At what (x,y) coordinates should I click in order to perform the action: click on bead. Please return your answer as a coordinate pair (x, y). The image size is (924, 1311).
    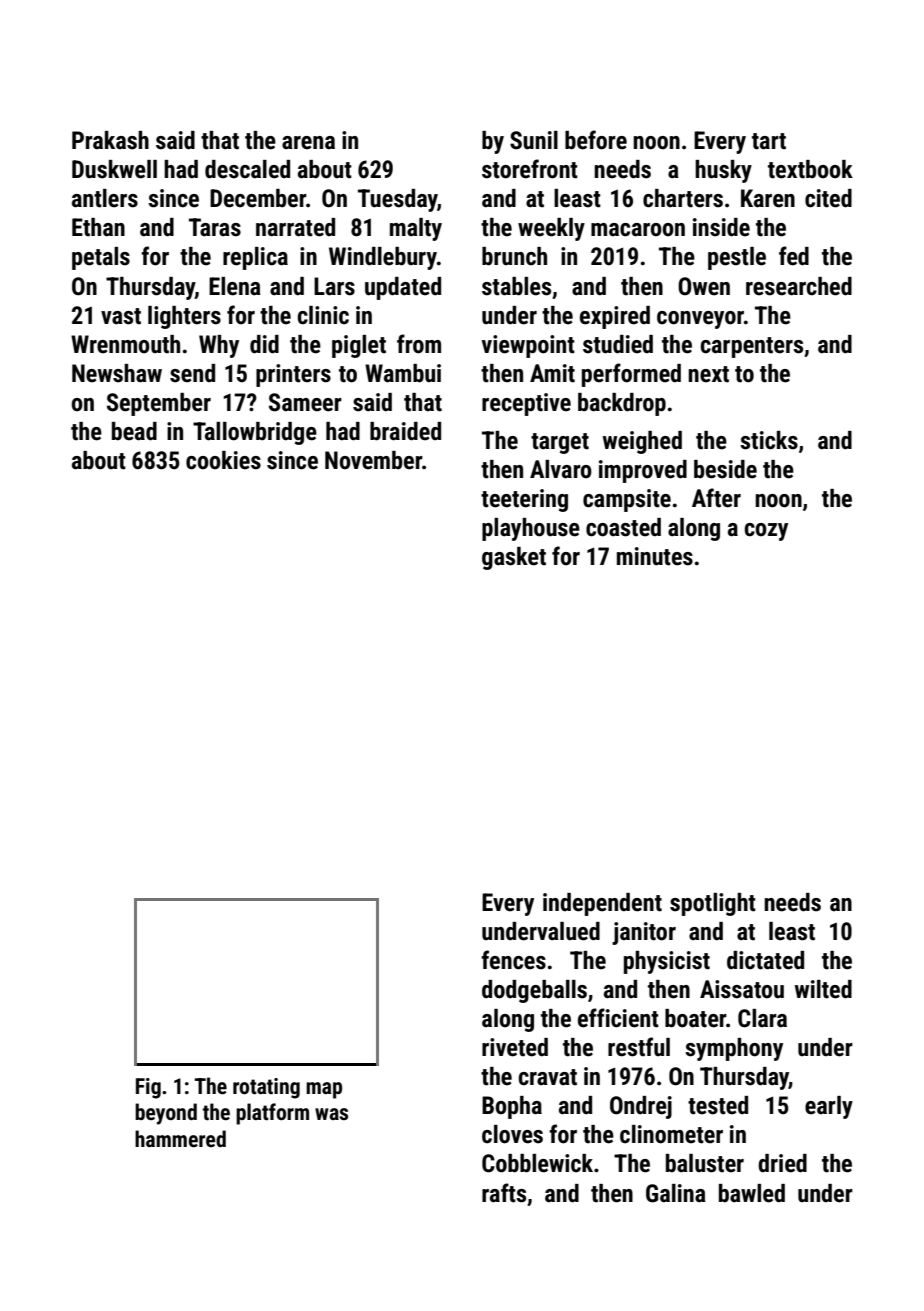
    Looking at the image, I should click on (134, 431).
